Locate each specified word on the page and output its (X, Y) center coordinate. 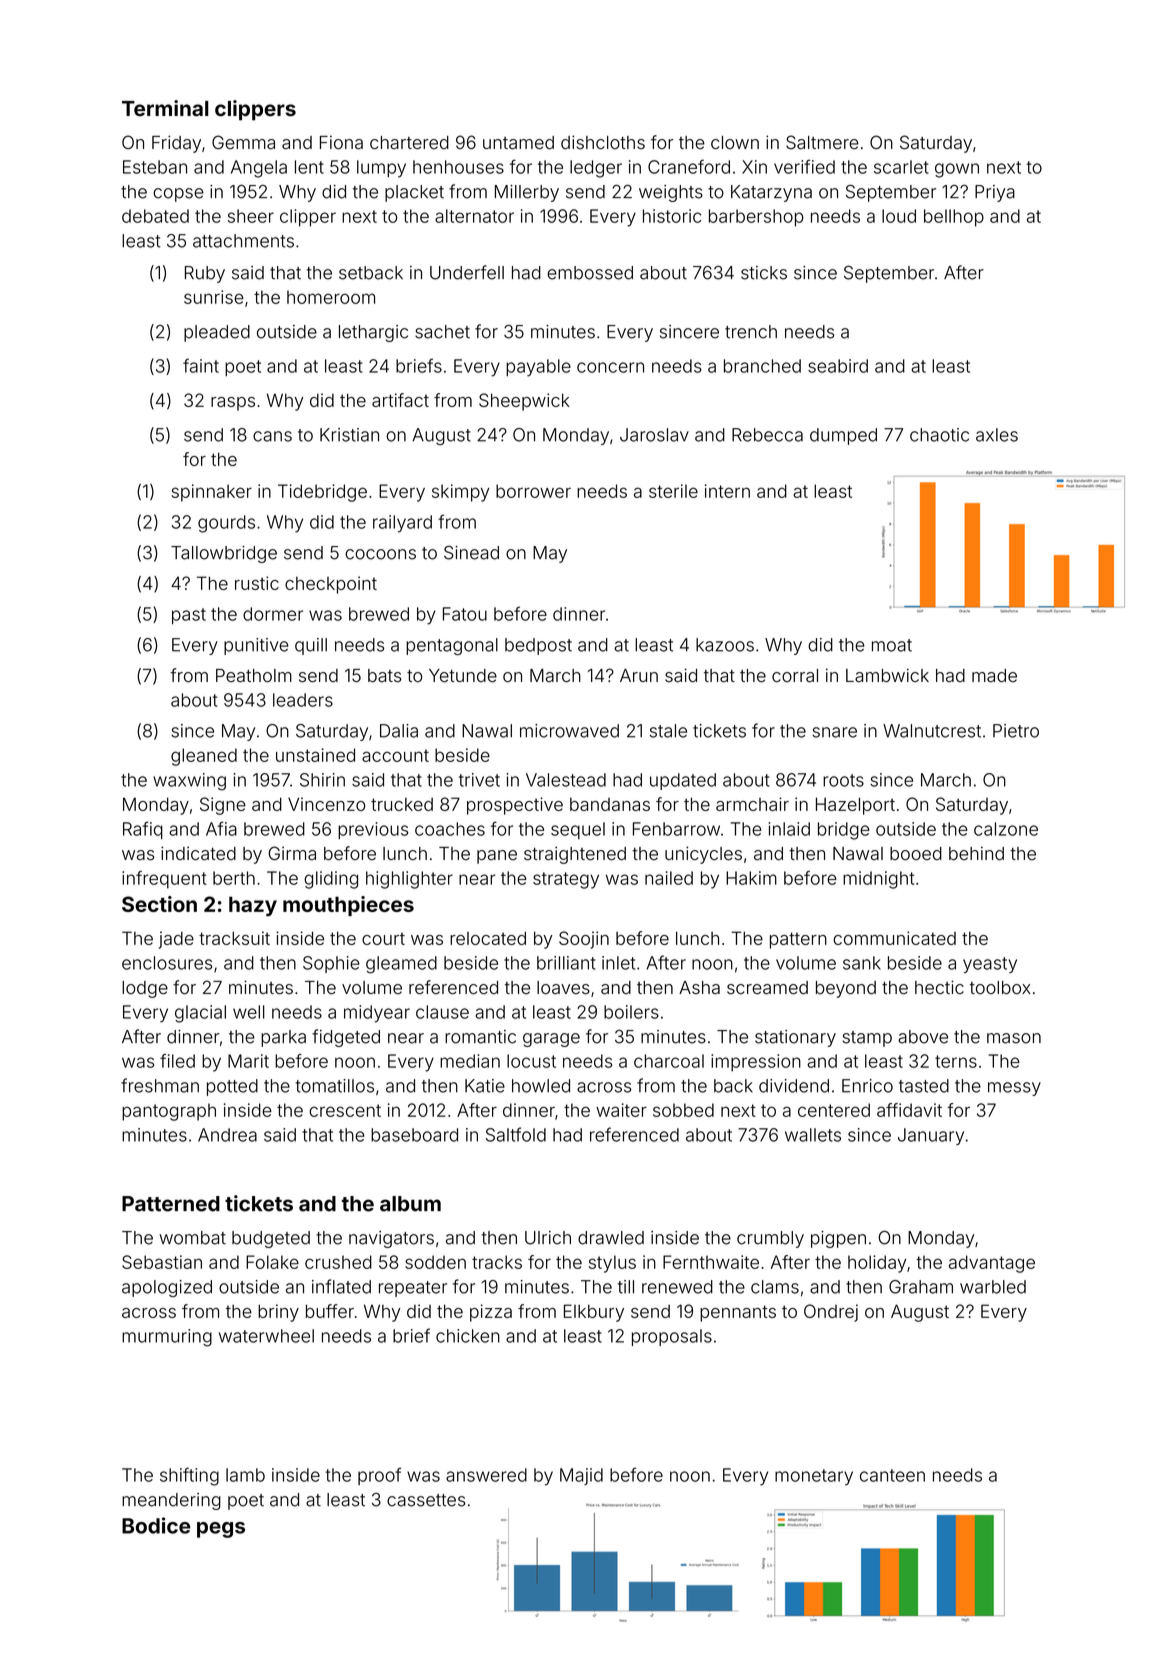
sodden (435, 1262)
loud (899, 216)
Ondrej (831, 1313)
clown (735, 143)
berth (234, 878)
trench (751, 332)
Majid (581, 1476)
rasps (233, 404)
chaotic (939, 435)
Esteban (155, 167)
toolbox (1000, 988)
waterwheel (266, 1336)
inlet (618, 963)
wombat (192, 1238)
